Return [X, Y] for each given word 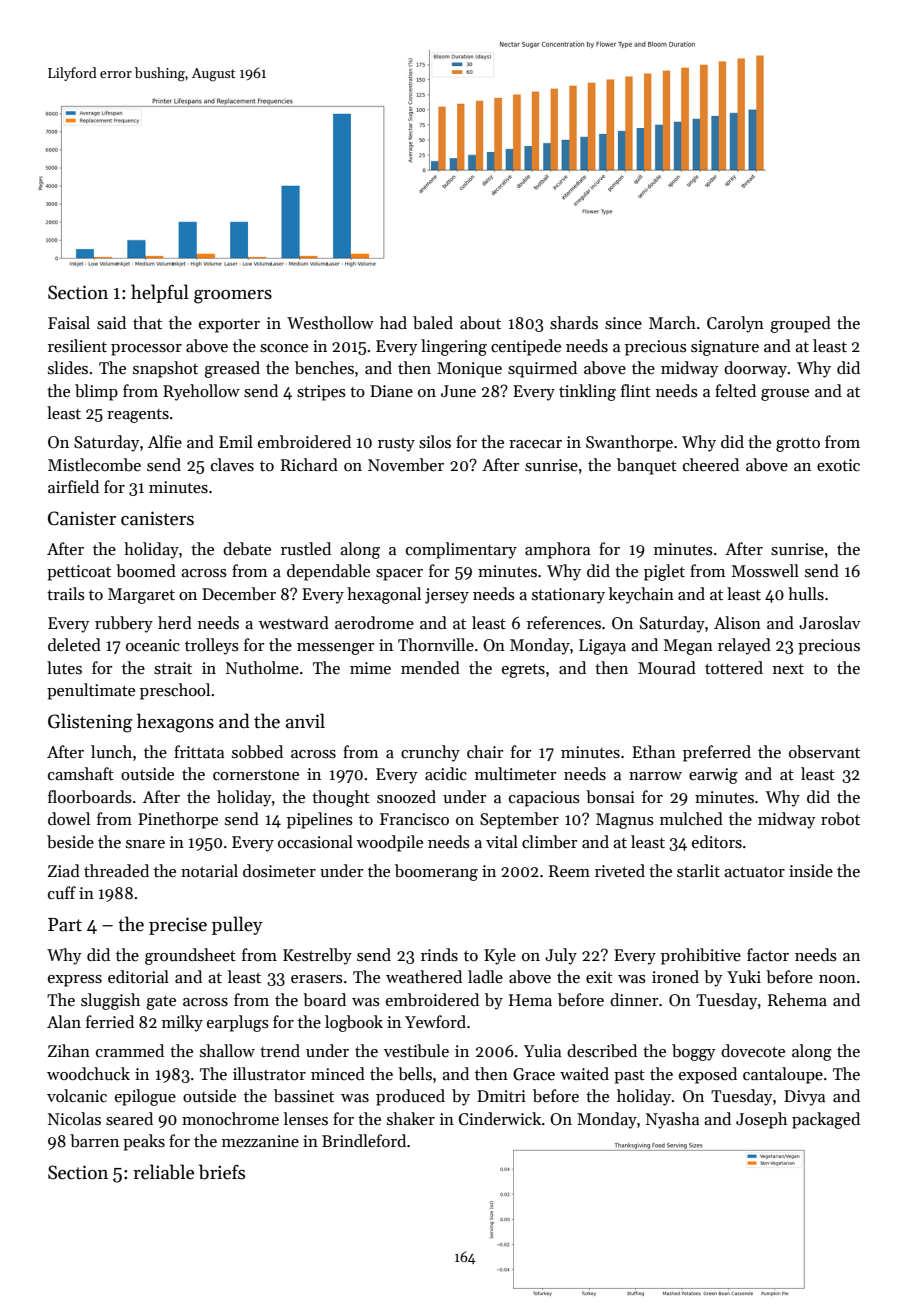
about [480, 323]
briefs [222, 1172]
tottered [734, 668]
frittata [199, 752]
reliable [163, 1172]
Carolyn [735, 324]
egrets [523, 671]
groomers [233, 297]
